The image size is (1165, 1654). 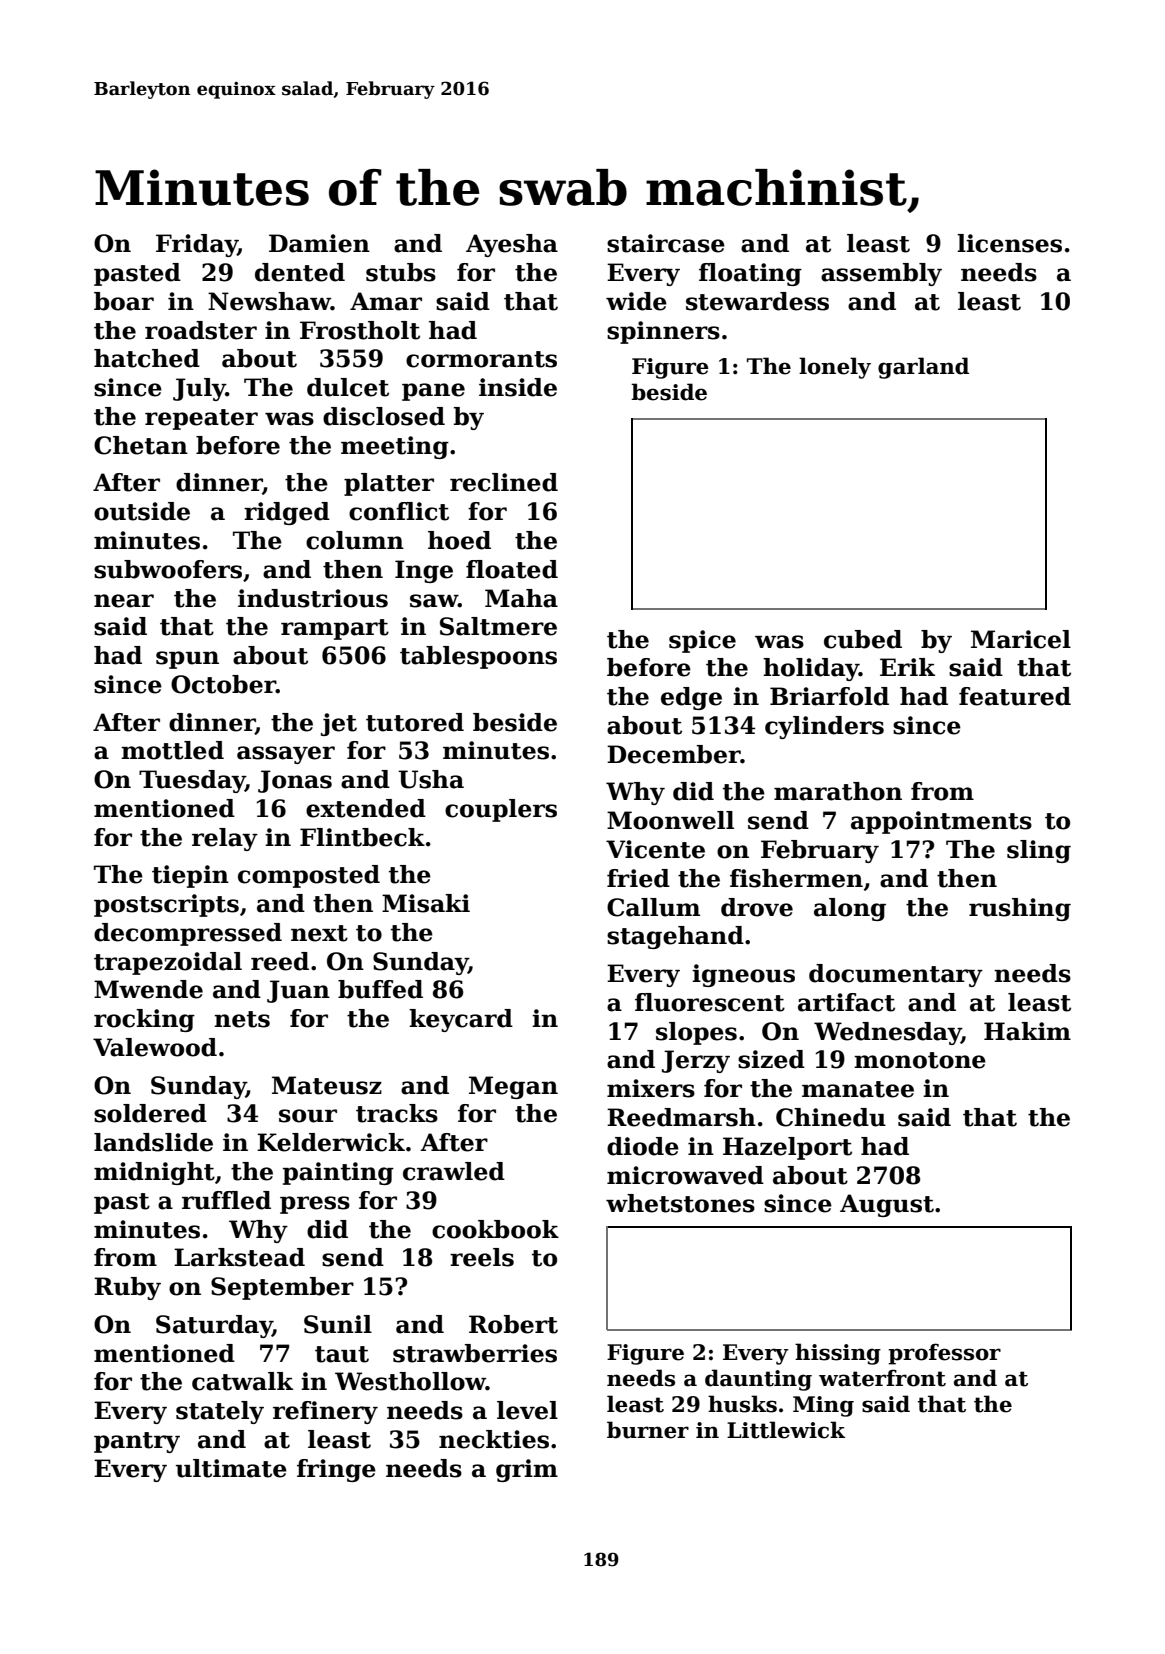 I want to click on Hakim, so click(x=1027, y=1031).
